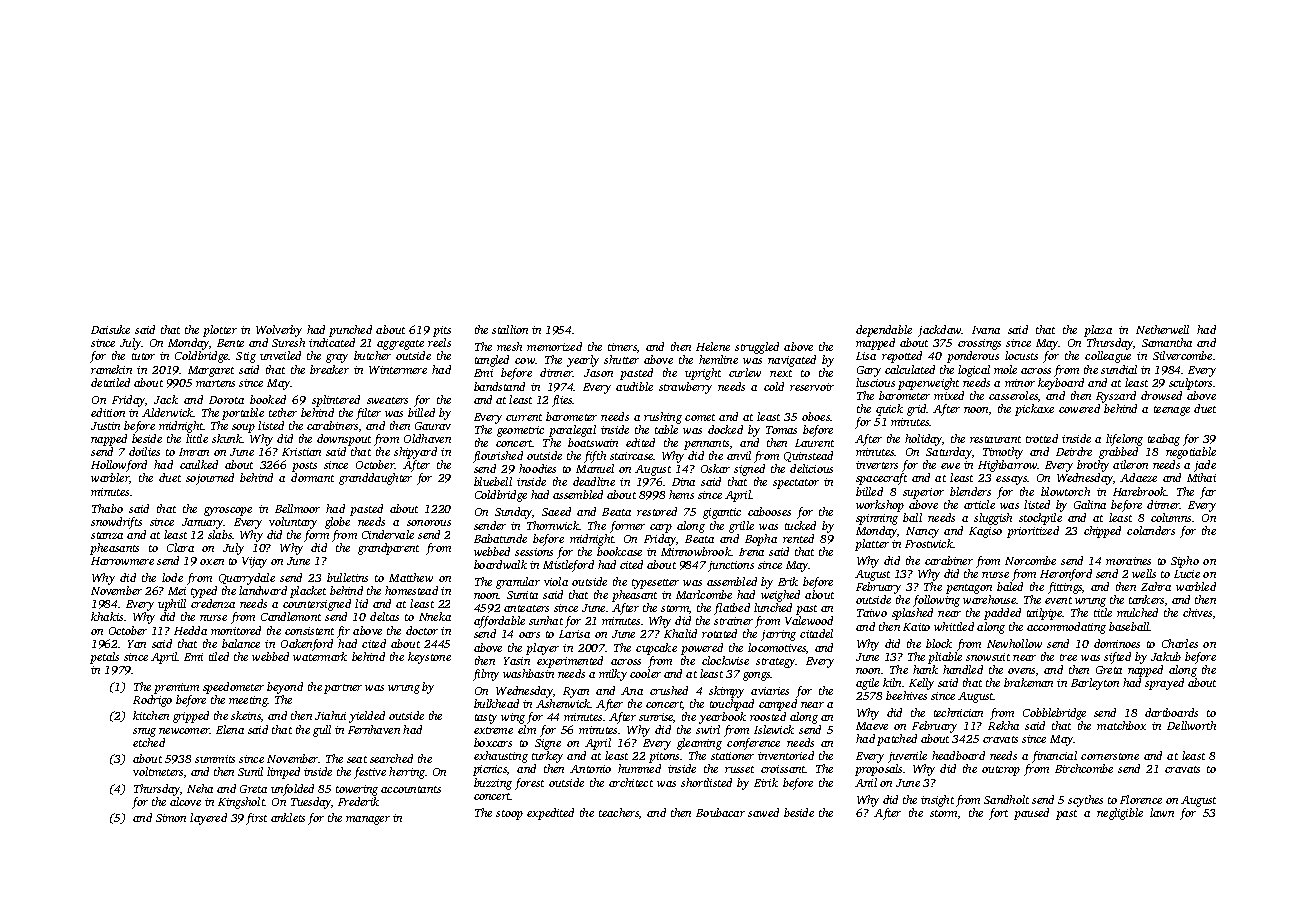 The height and width of the screenshot is (924, 1308). I want to click on Sipho, so click(1185, 562).
